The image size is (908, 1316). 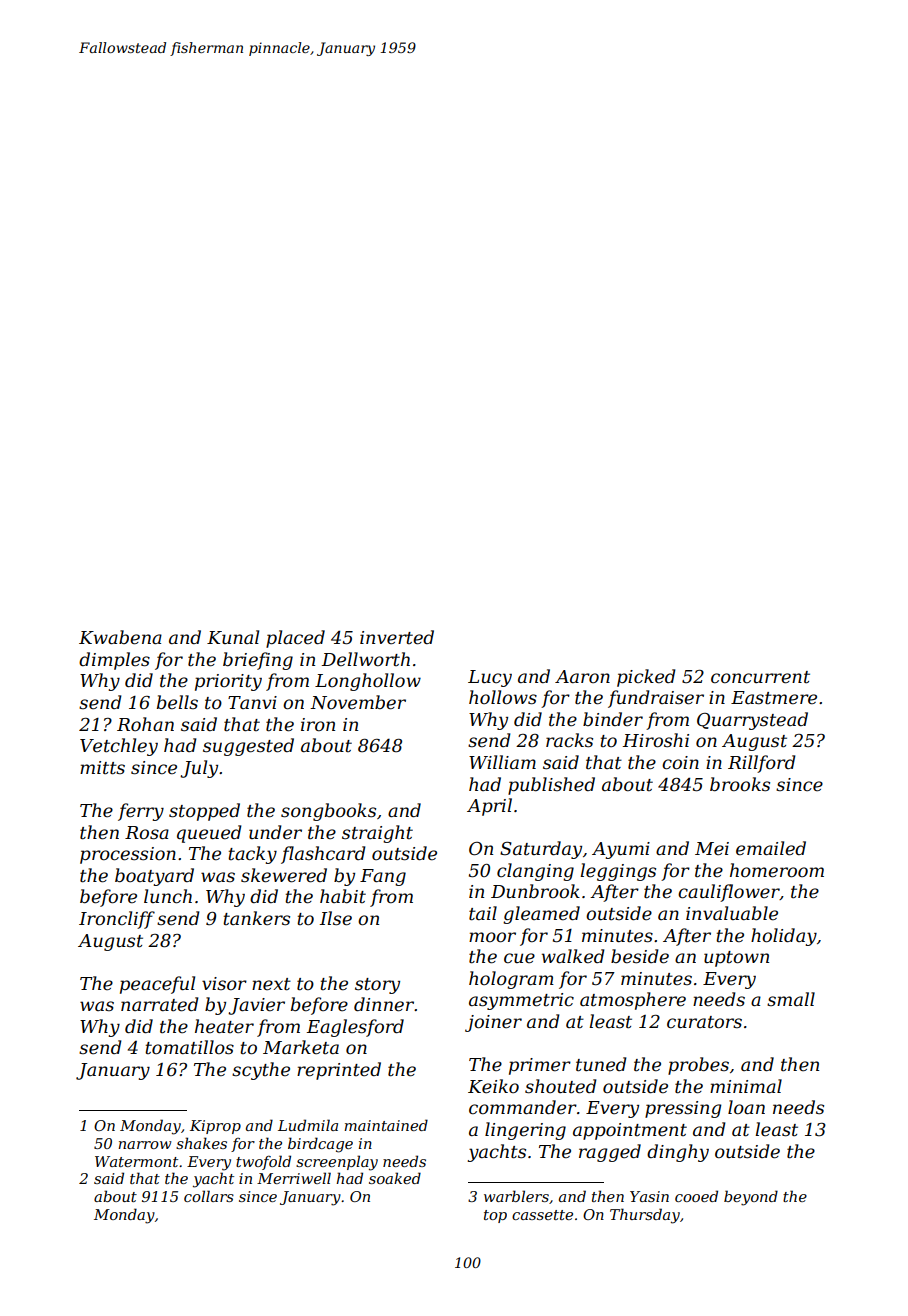 What do you see at coordinates (136, 1161) in the screenshot?
I see `Watermont` at bounding box center [136, 1161].
